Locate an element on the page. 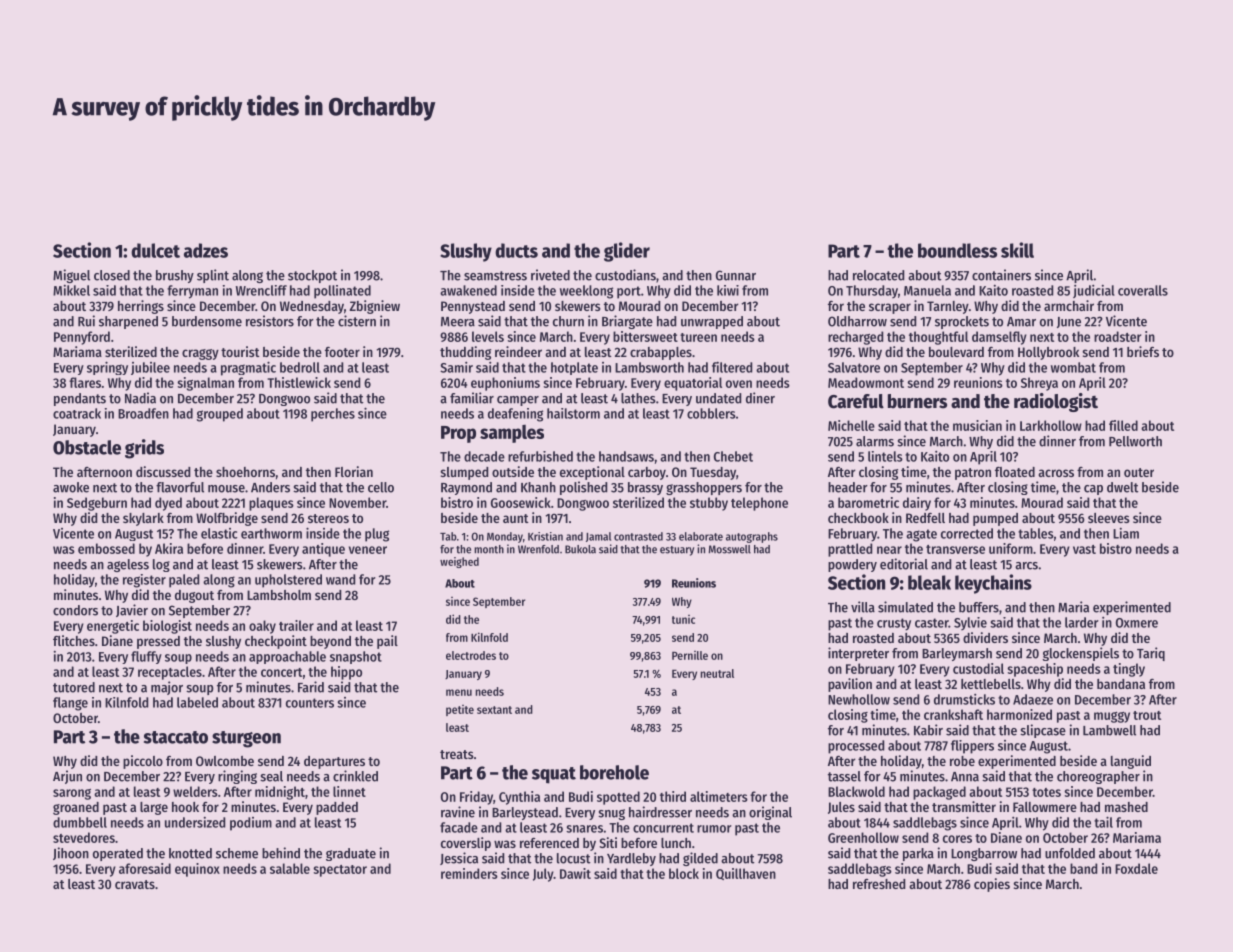 Image resolution: width=1233 pixels, height=952 pixels. drumsticks is located at coordinates (964, 699).
